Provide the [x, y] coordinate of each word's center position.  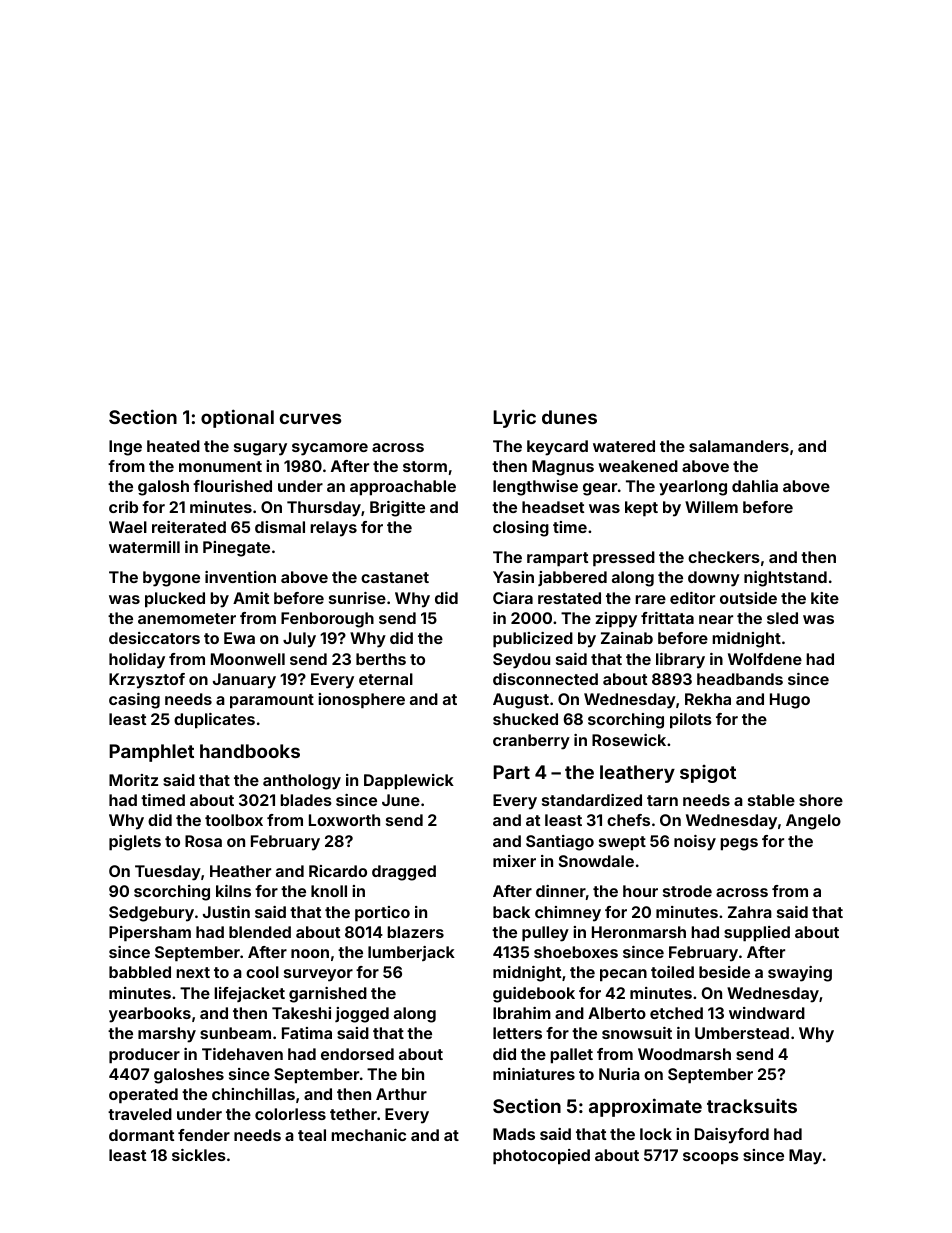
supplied [757, 934]
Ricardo [338, 871]
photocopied [541, 1157]
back [511, 912]
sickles [199, 1155]
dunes [569, 417]
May [805, 1157]
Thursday [324, 509]
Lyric [514, 418]
